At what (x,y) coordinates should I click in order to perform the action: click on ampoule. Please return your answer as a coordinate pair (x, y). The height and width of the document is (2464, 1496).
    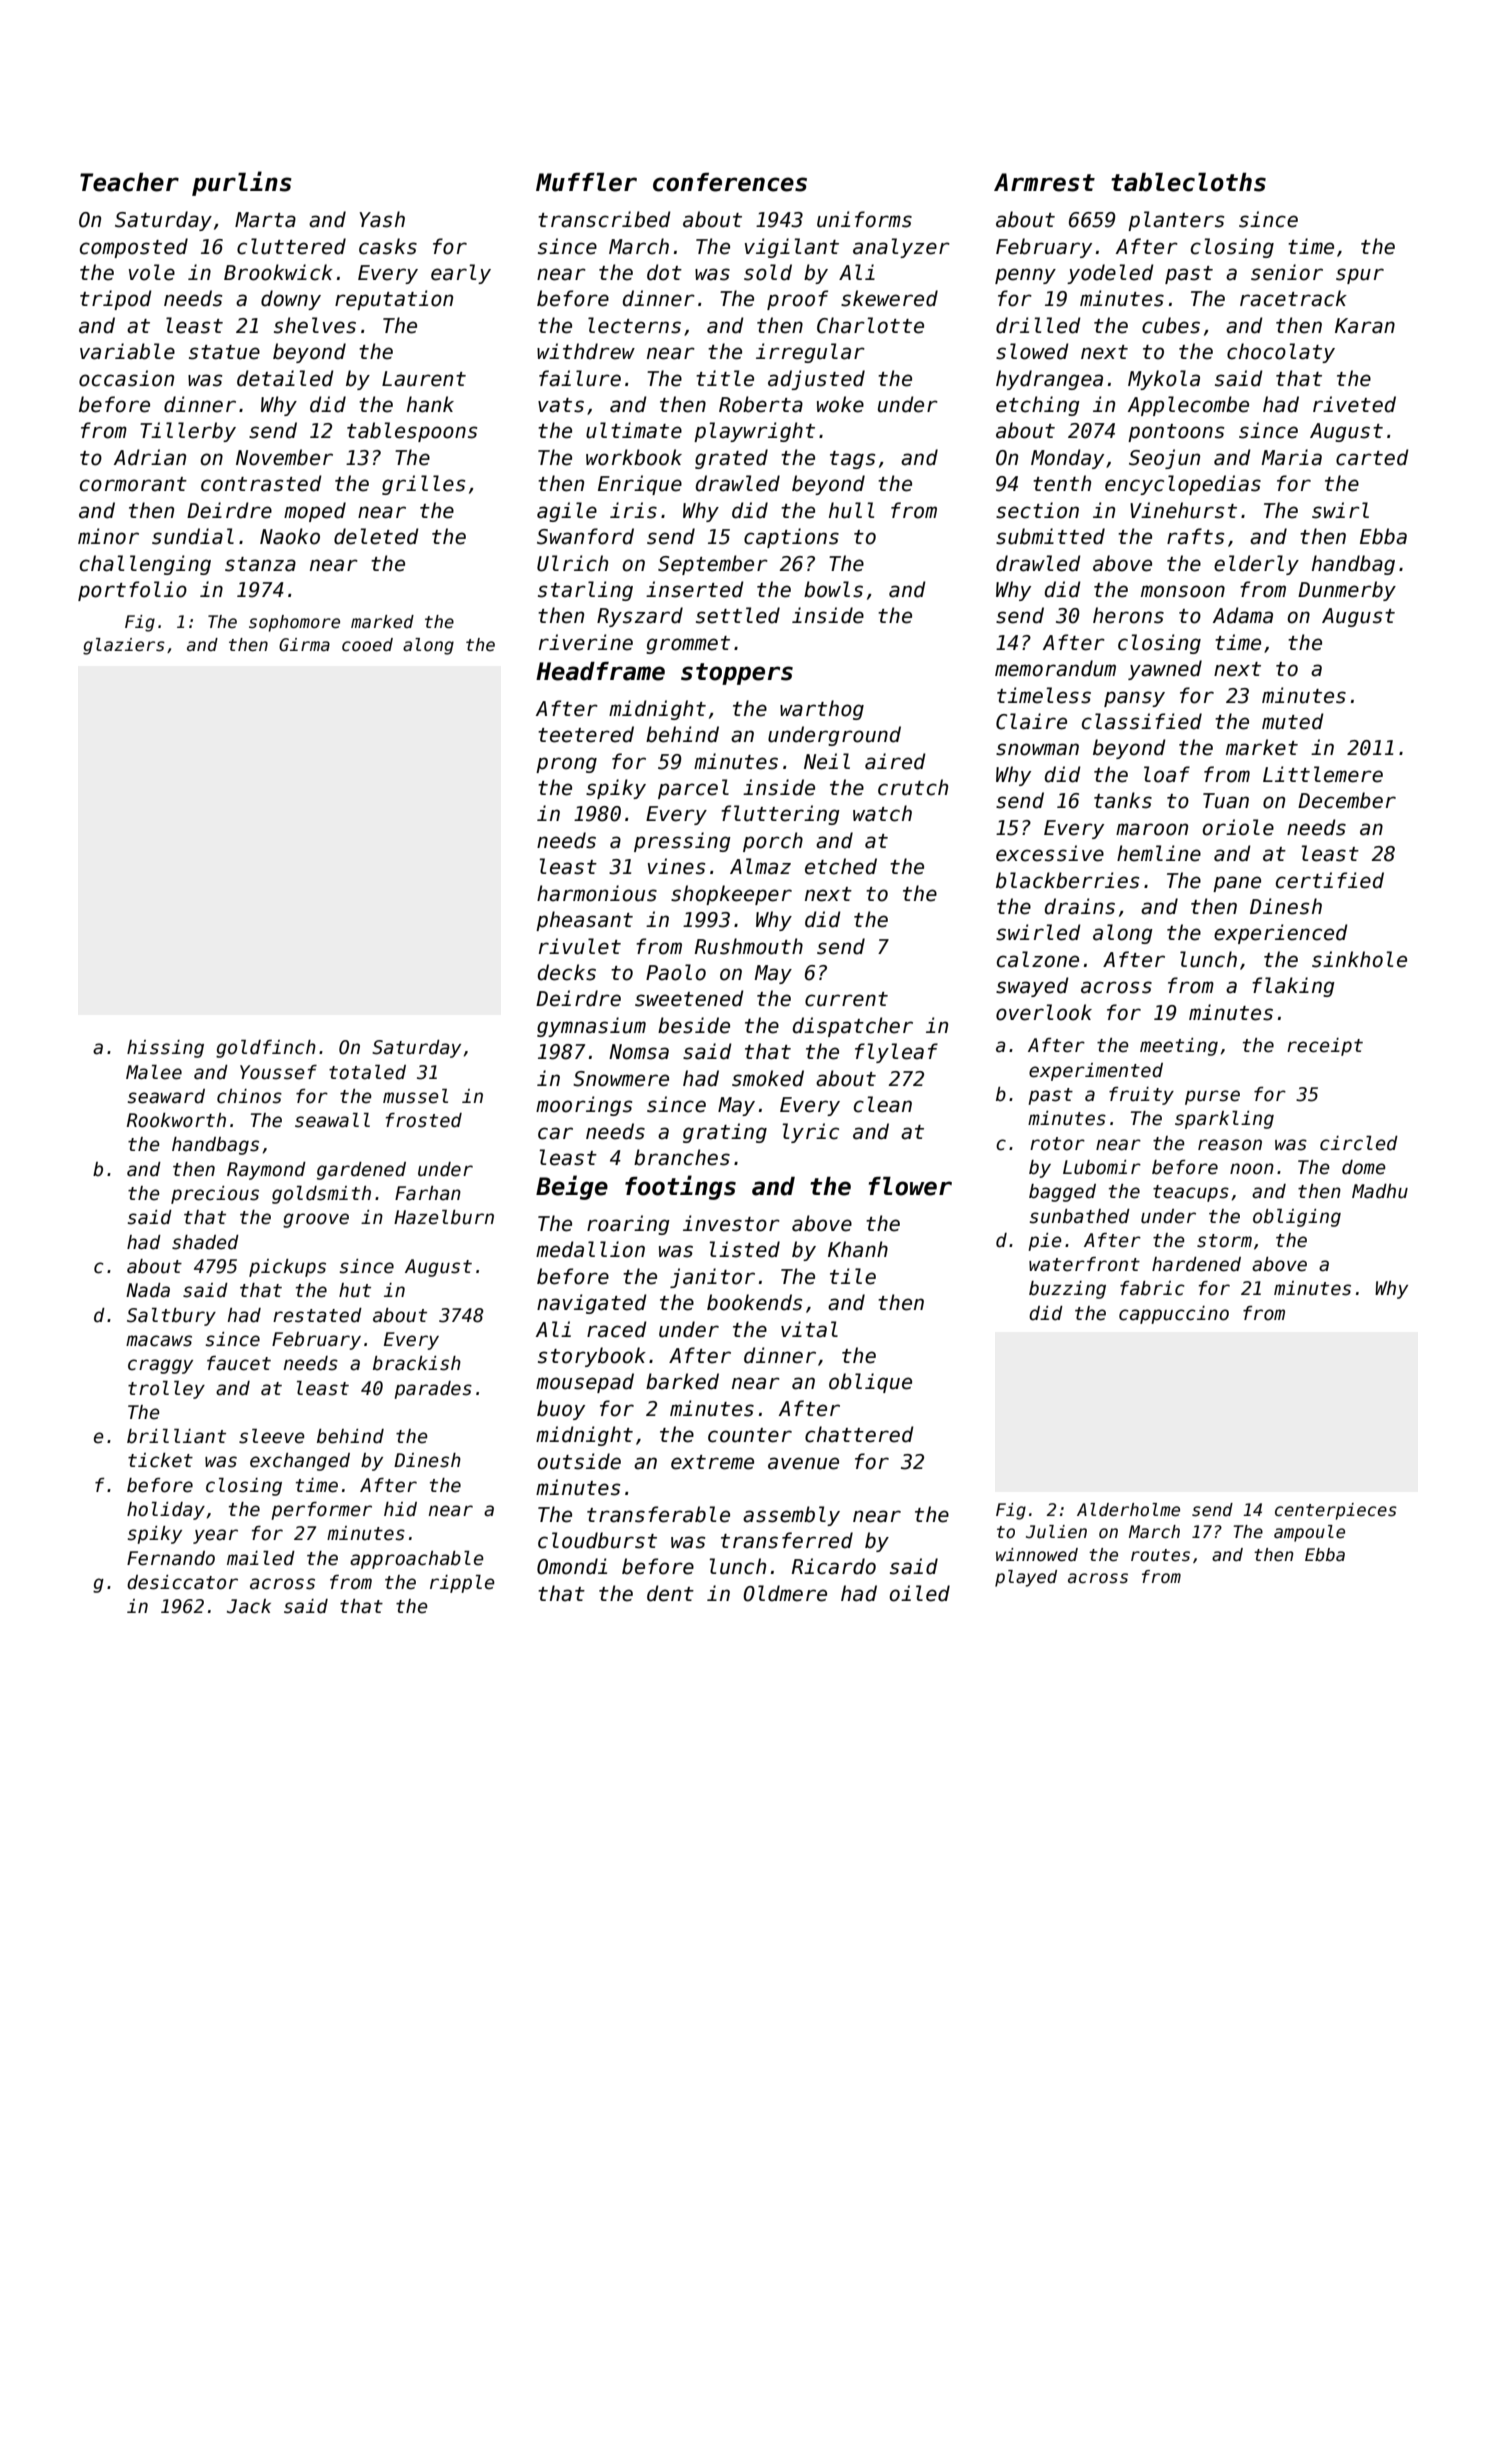
    Looking at the image, I should click on (1309, 1533).
